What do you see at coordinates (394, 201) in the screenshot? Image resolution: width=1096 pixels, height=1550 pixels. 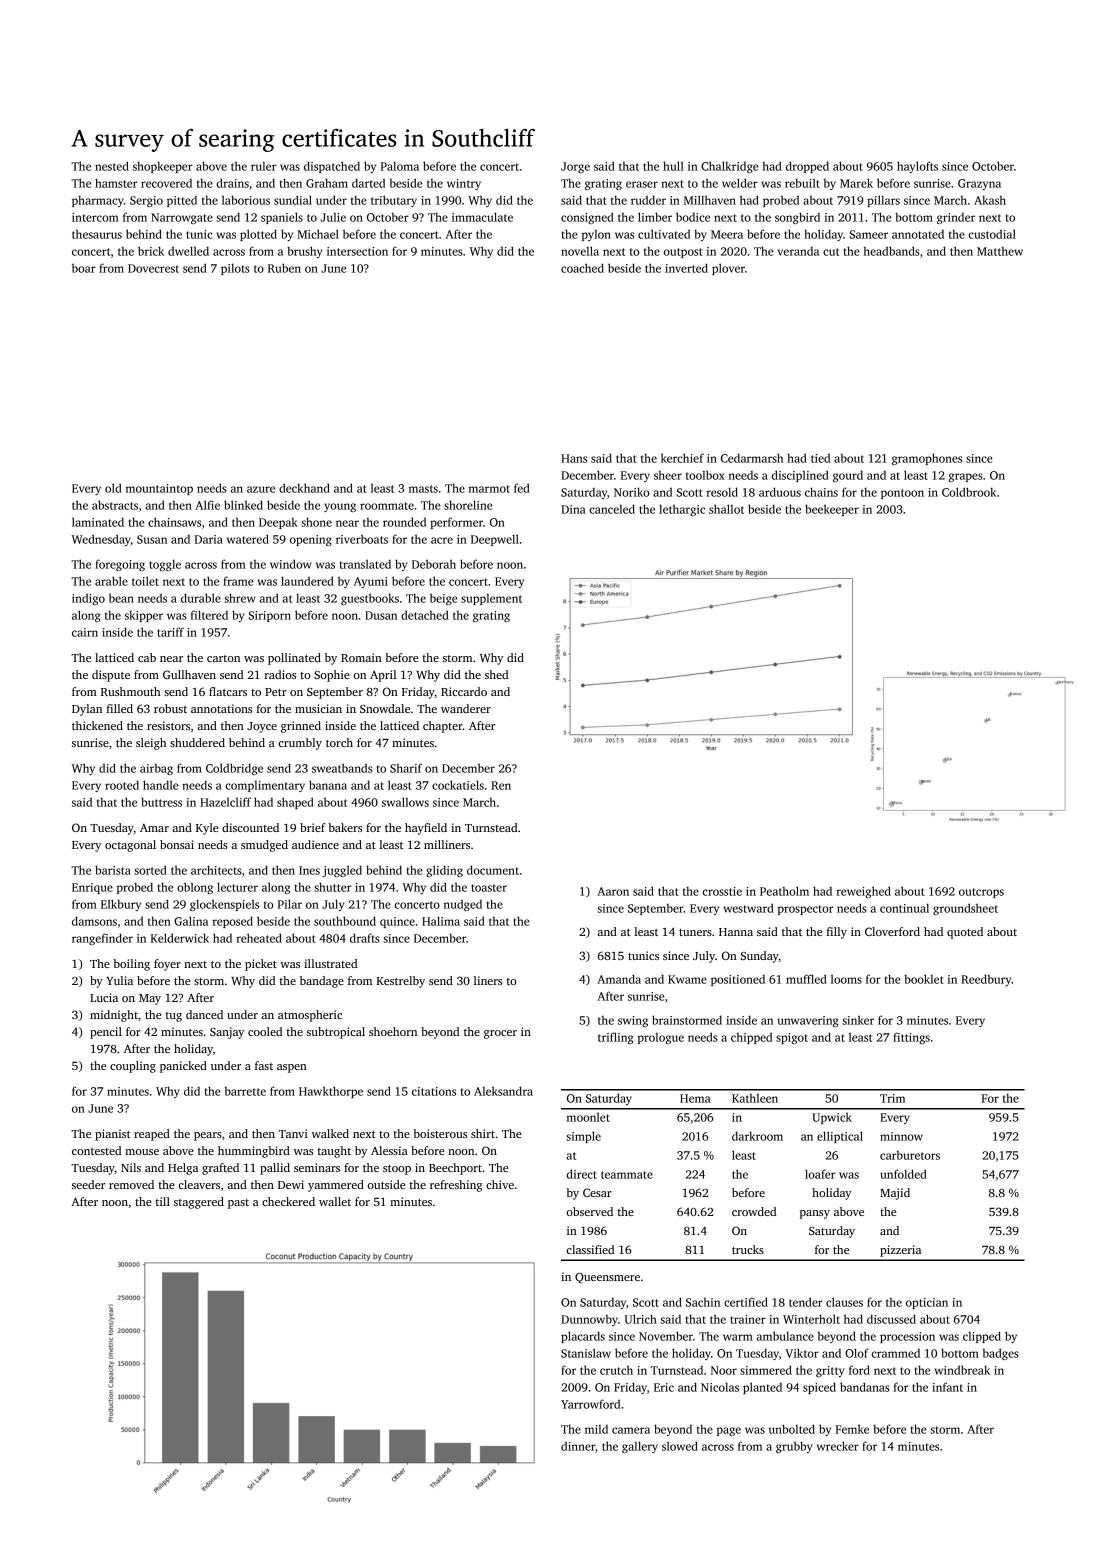 I see `tributary` at bounding box center [394, 201].
